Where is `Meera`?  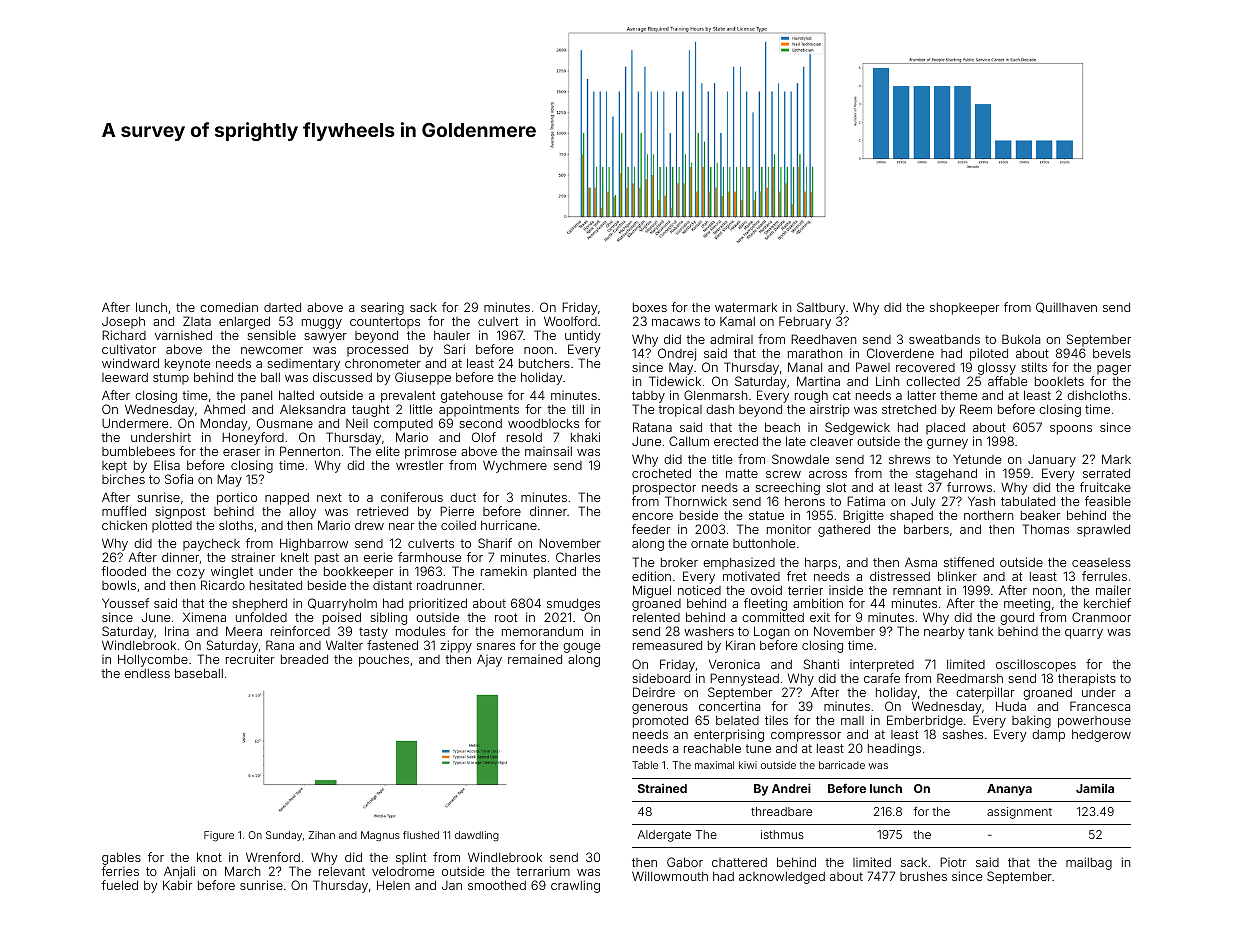
Meera is located at coordinates (244, 631).
